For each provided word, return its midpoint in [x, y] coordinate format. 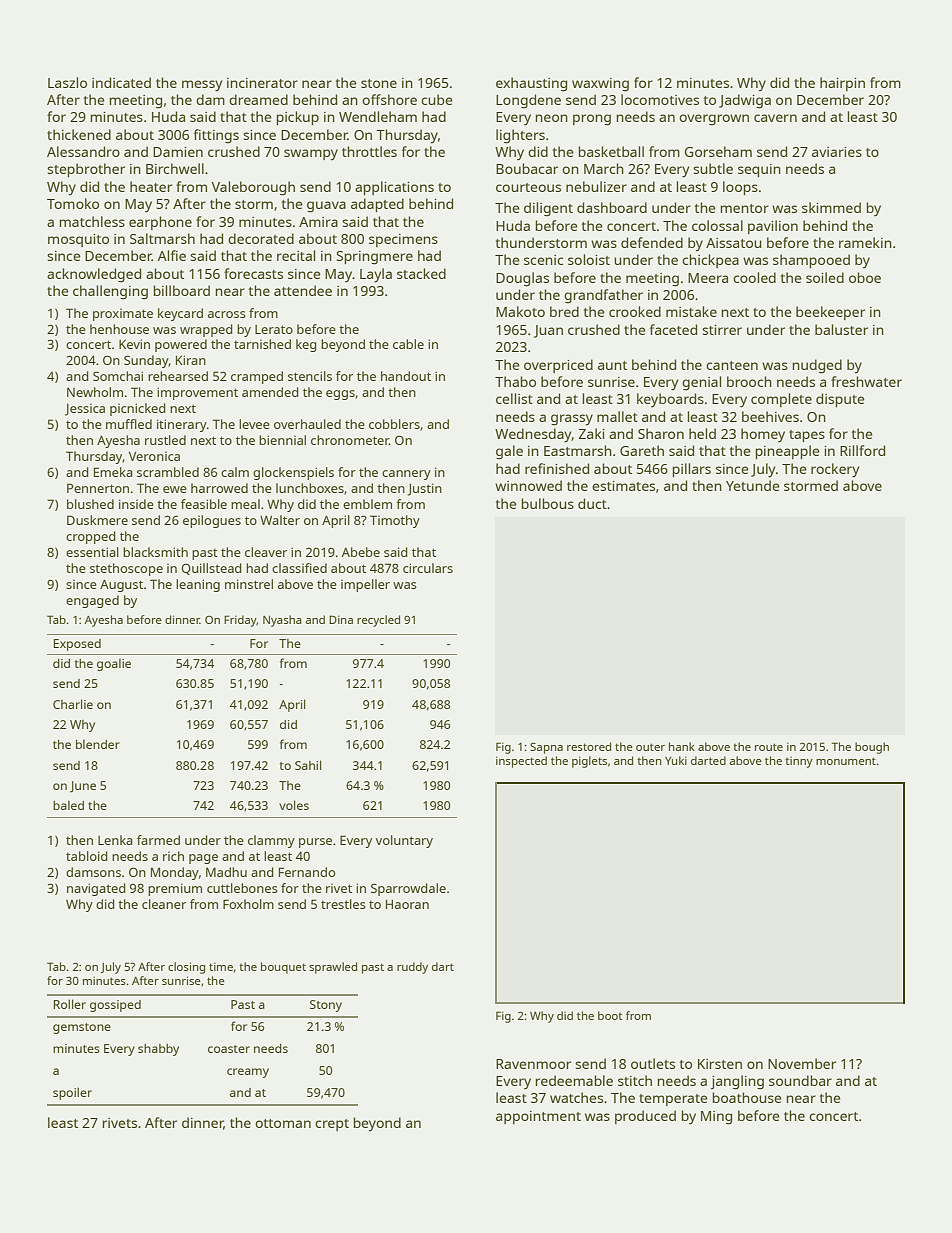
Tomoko [73, 203]
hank [682, 746]
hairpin [842, 84]
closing [186, 968]
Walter [280, 520]
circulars [428, 568]
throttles [369, 151]
